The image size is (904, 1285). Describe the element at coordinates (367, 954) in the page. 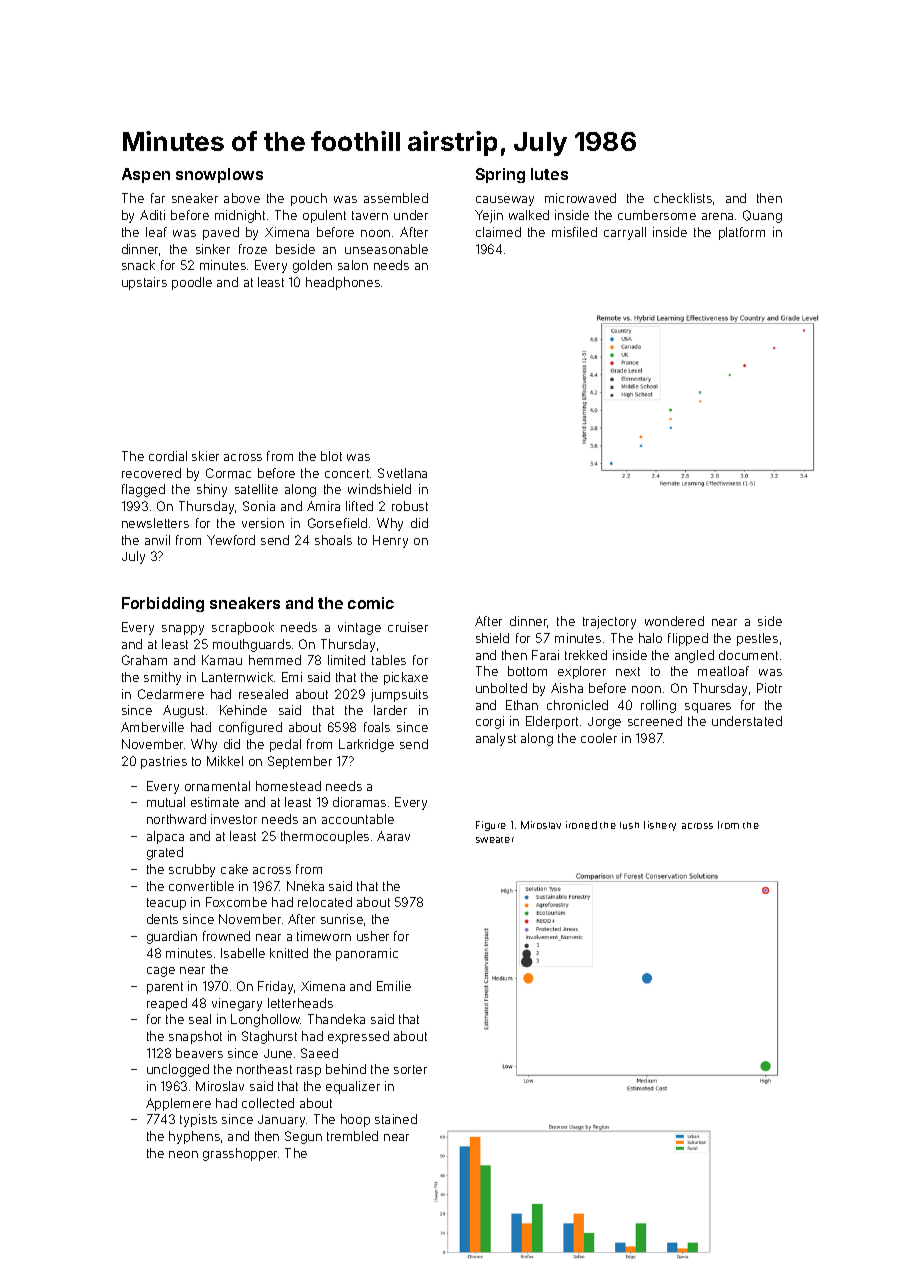

I see `panoramic` at that location.
